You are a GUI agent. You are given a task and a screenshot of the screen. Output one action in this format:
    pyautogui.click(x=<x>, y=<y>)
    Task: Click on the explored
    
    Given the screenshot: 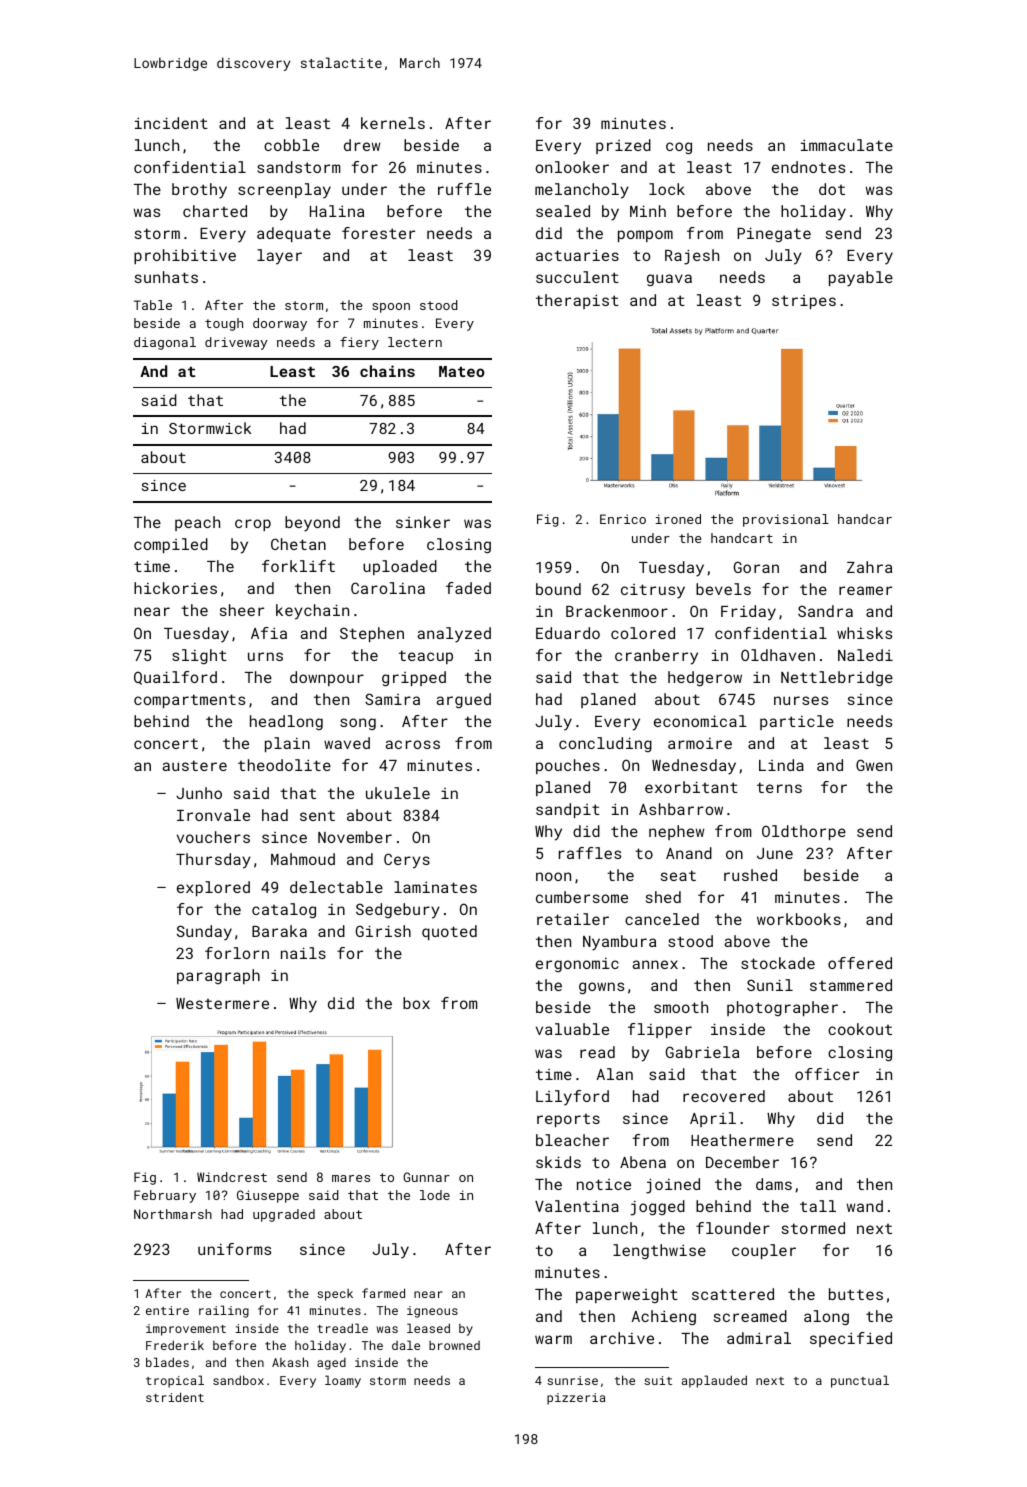 What is the action you would take?
    pyautogui.click(x=213, y=888)
